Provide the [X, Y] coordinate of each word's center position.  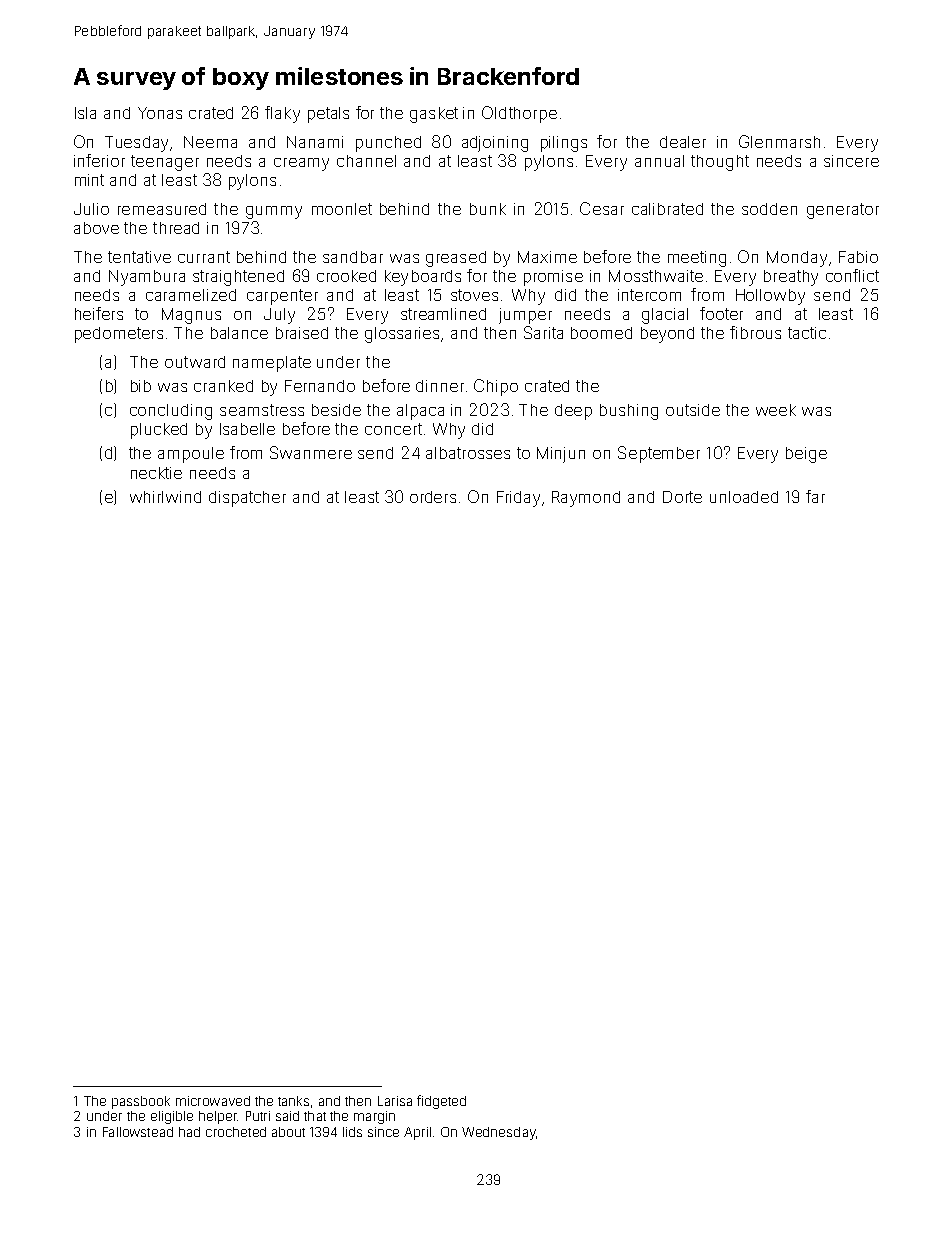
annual [659, 161]
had [189, 1132]
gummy [274, 212]
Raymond [586, 499]
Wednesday [499, 1133]
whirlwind [165, 497]
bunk [488, 209]
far [815, 496]
